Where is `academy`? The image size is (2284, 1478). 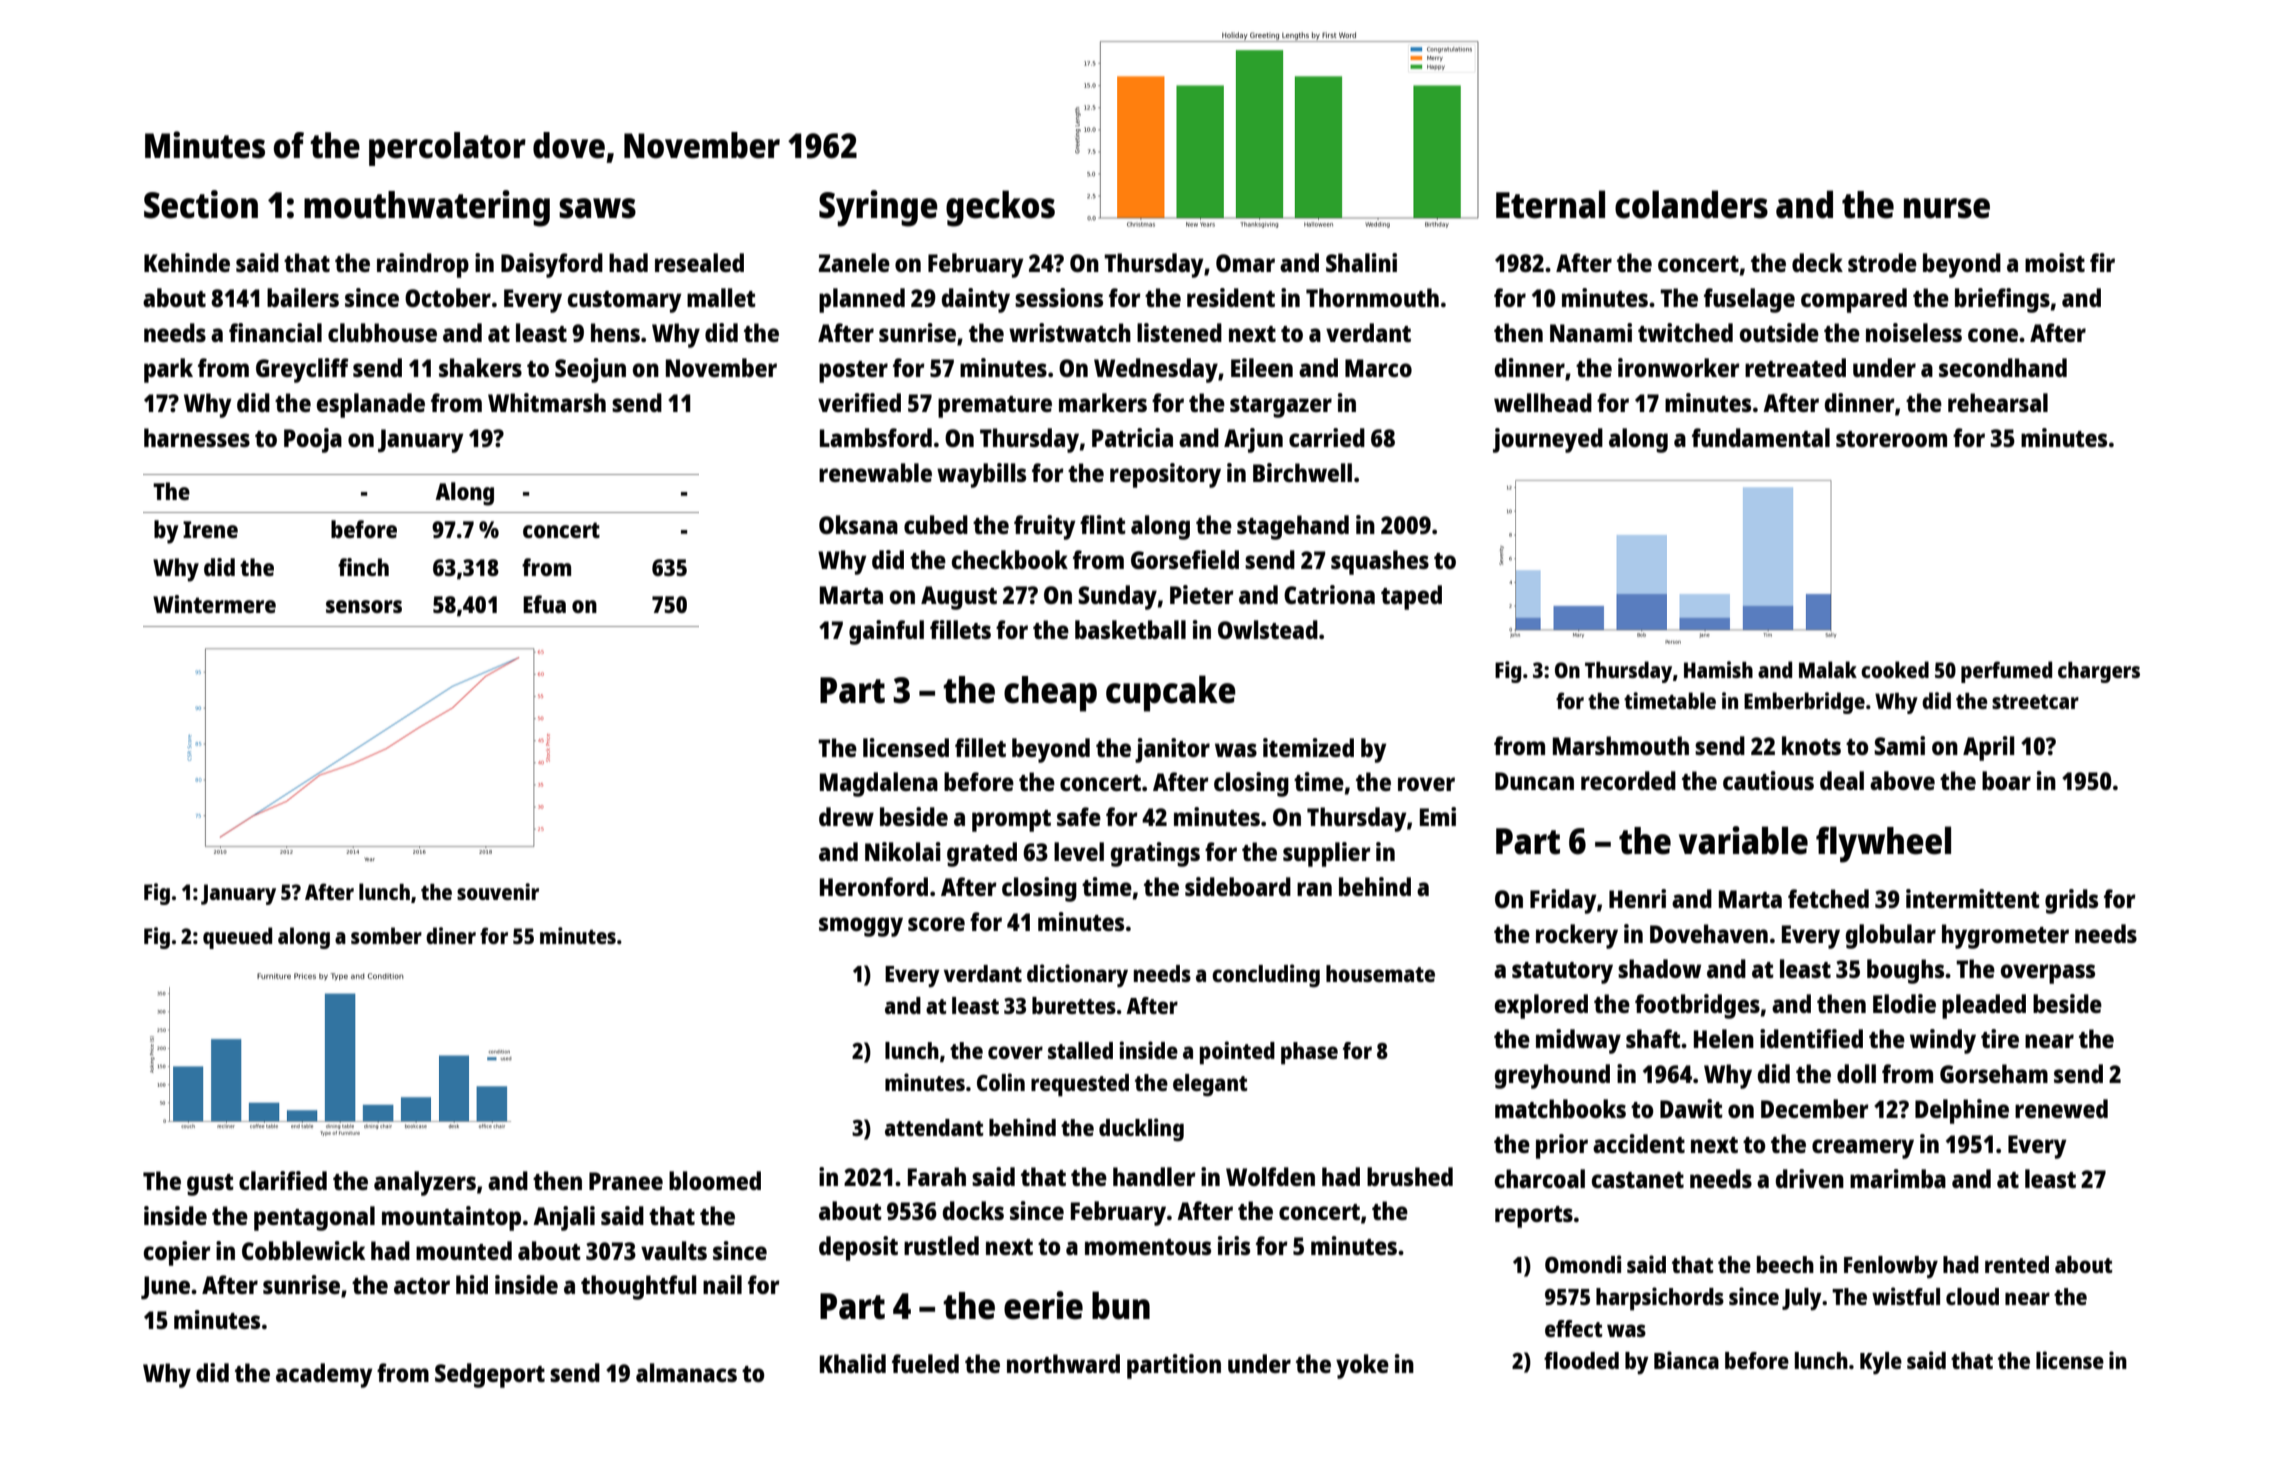
academy is located at coordinates (324, 1375).
